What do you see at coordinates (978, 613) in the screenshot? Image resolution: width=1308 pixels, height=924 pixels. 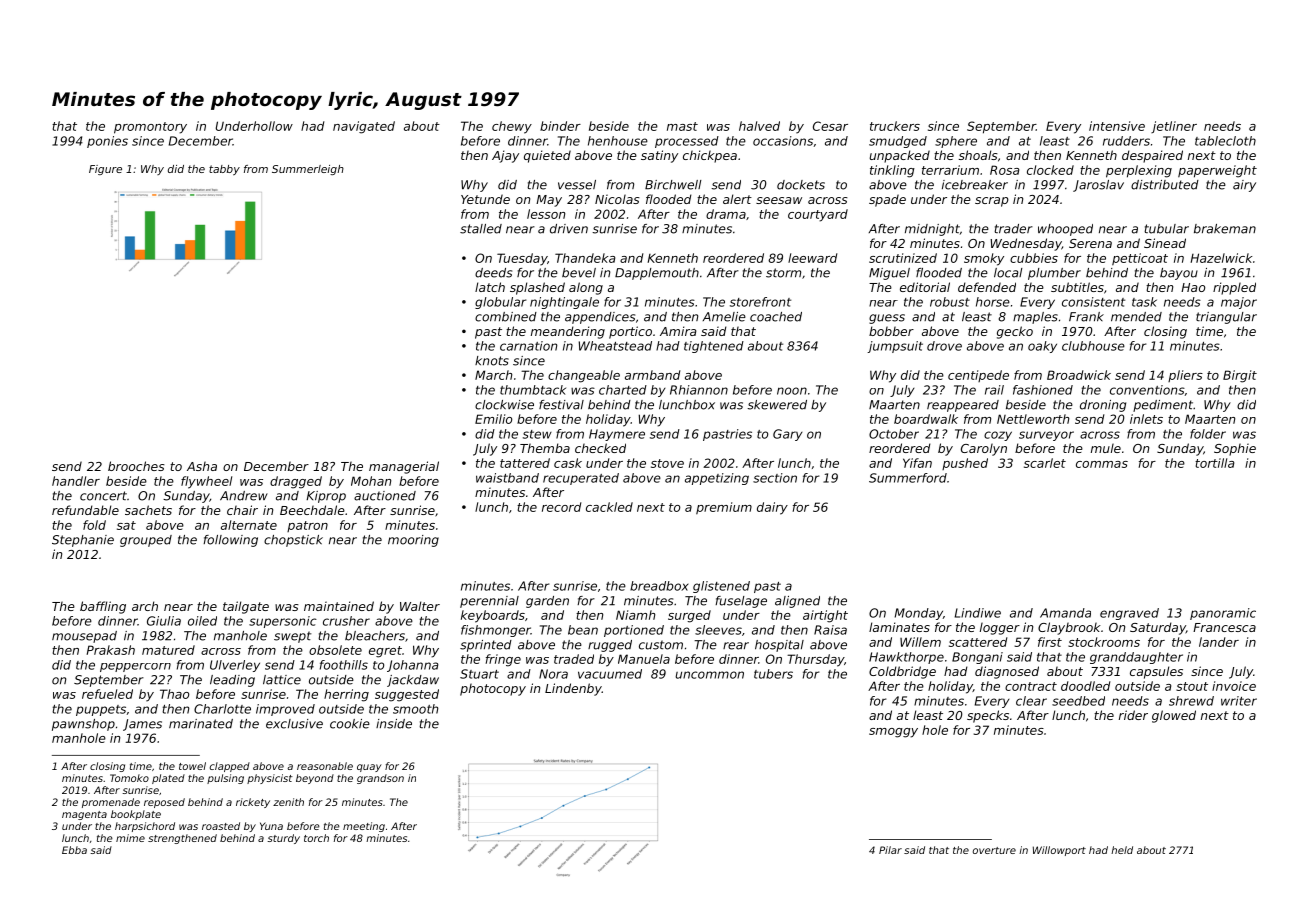 I see `Lindiwe` at bounding box center [978, 613].
